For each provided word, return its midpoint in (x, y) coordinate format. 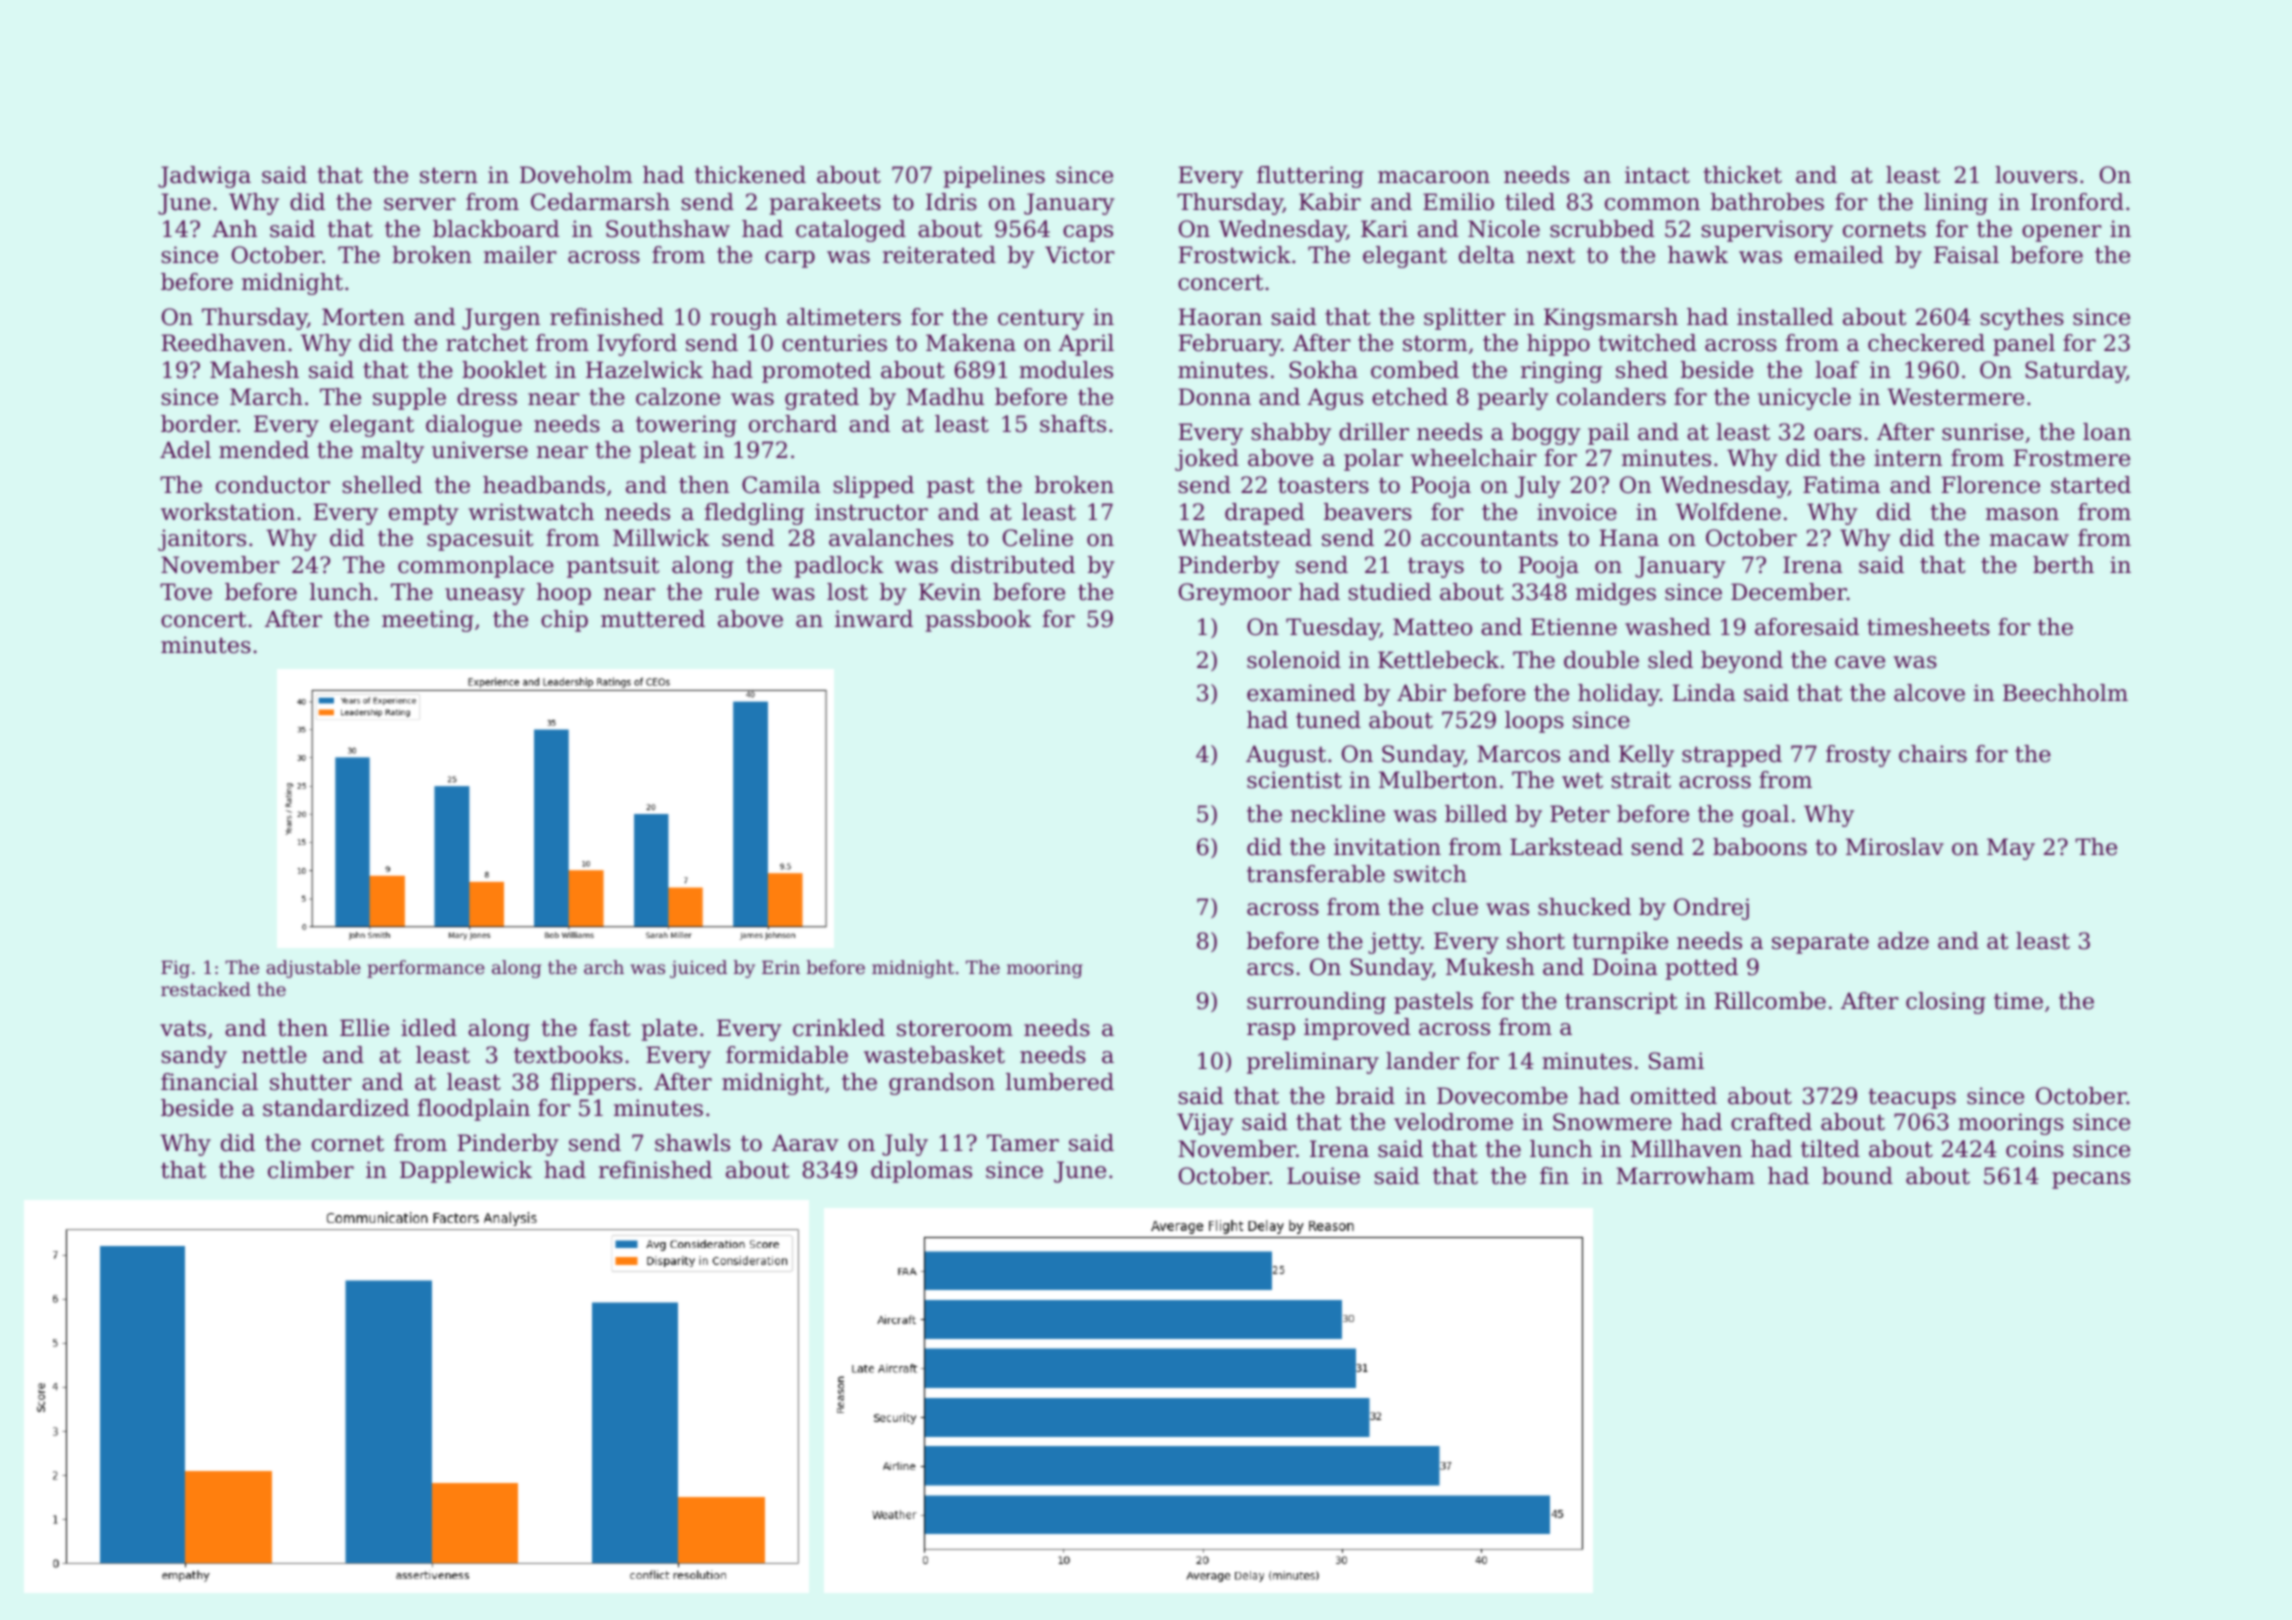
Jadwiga (204, 177)
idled (429, 1028)
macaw (2029, 540)
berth (2063, 565)
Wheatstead (1244, 538)
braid (1365, 1096)
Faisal (1966, 255)
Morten (363, 317)
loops (1534, 722)
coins (2035, 1149)
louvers (2036, 175)
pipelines (994, 177)
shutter (310, 1082)
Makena (971, 343)
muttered (653, 619)
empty (424, 514)
